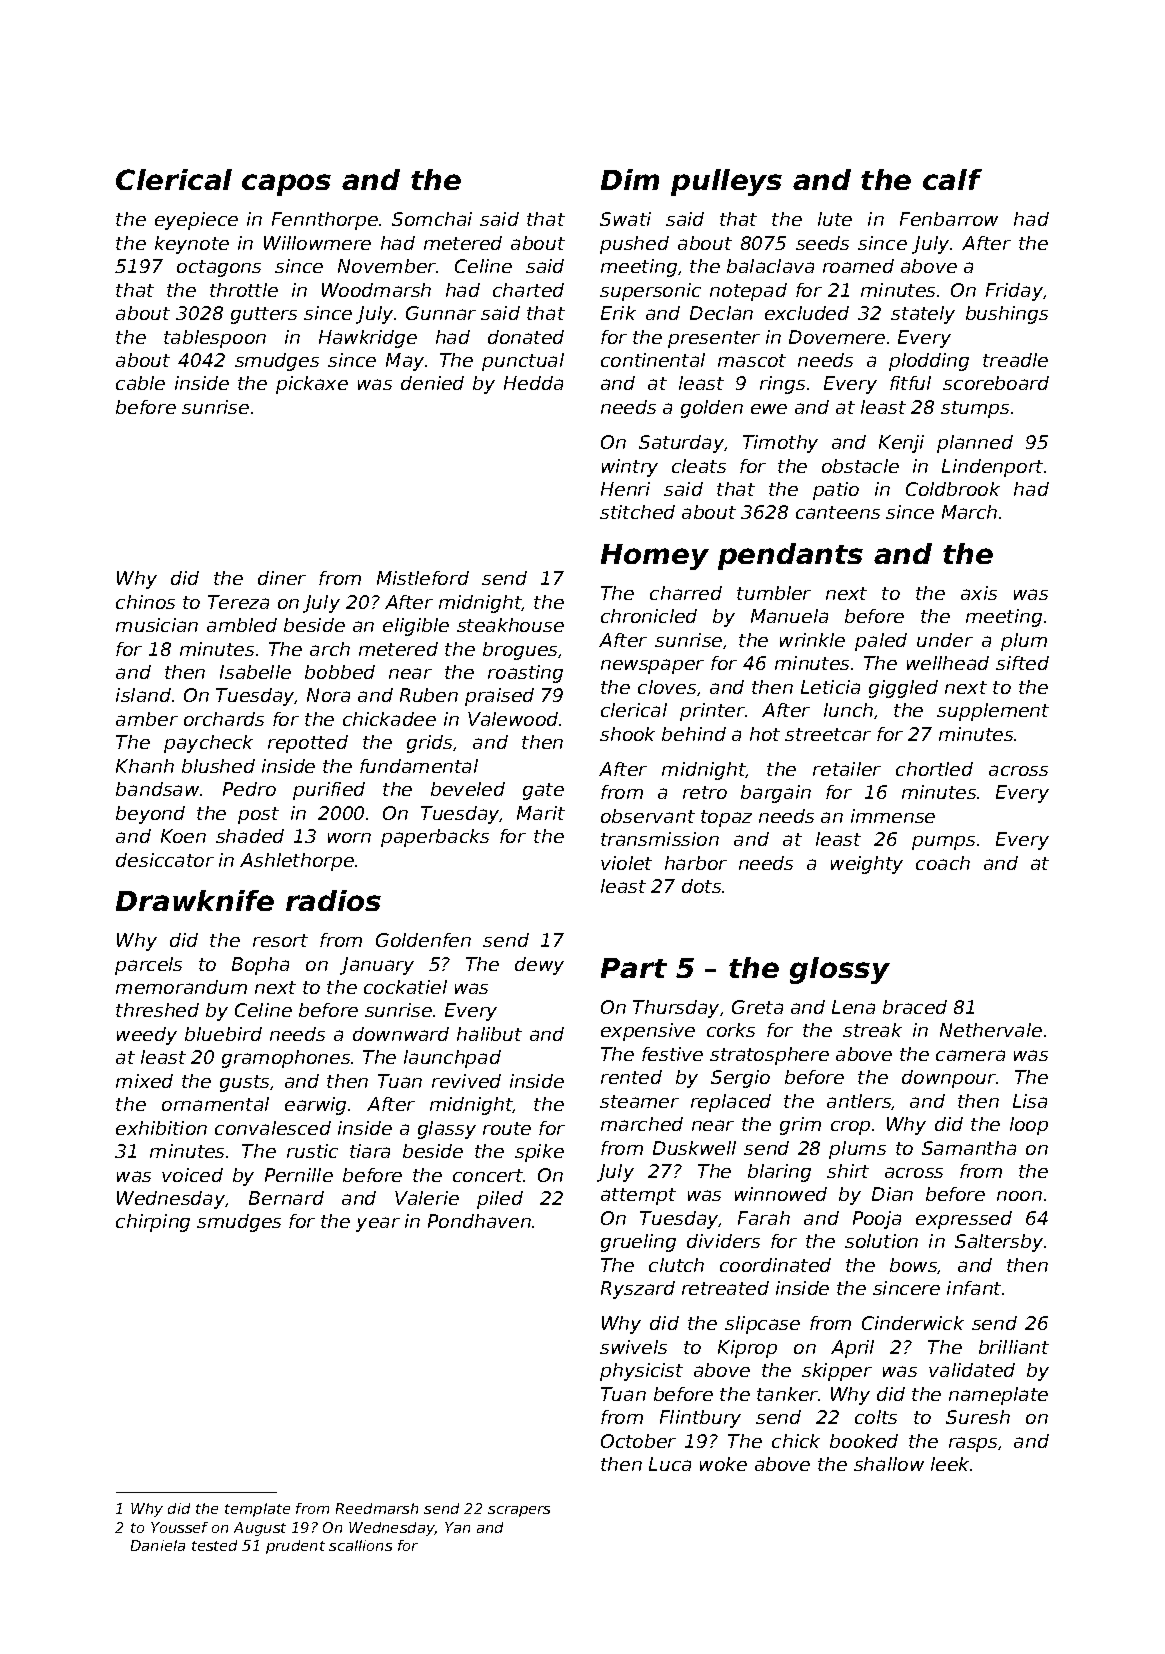  Describe the element at coordinates (286, 1198) in the screenshot. I see `Bernard` at that location.
